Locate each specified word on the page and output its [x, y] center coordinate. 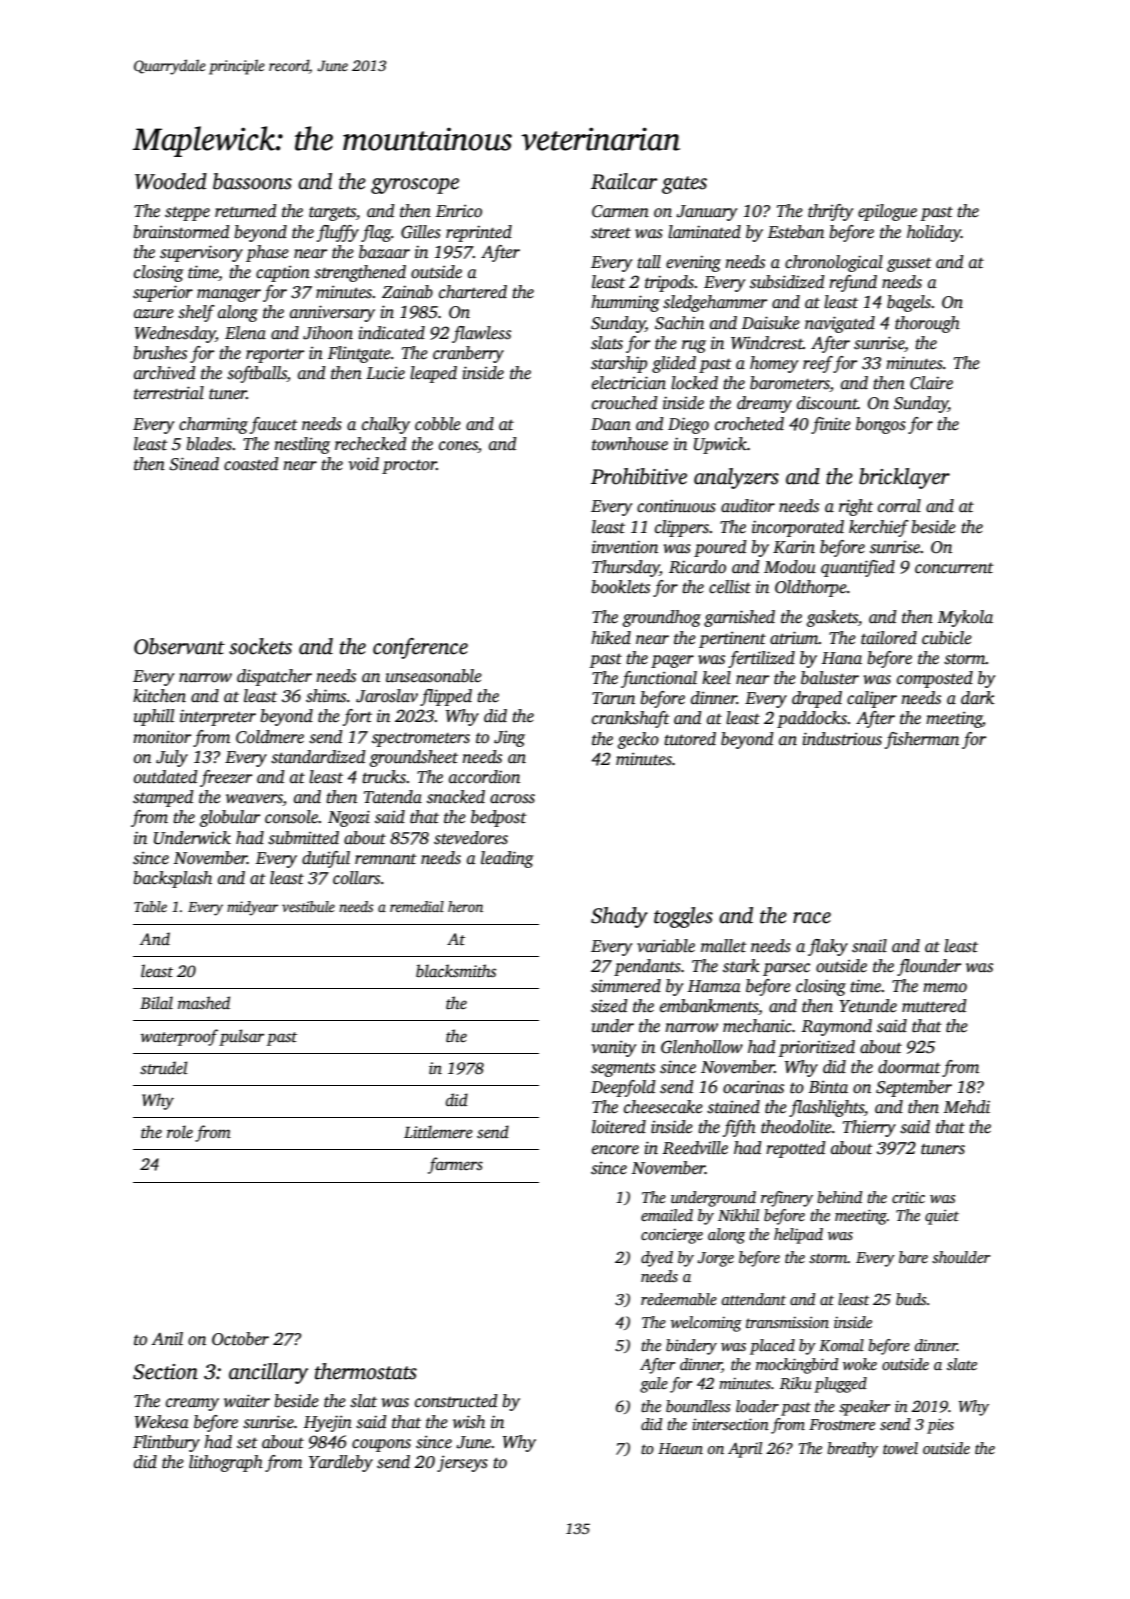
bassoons [252, 181]
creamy [192, 1404]
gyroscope [415, 186]
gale [654, 1385]
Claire [931, 383]
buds [911, 1299]
